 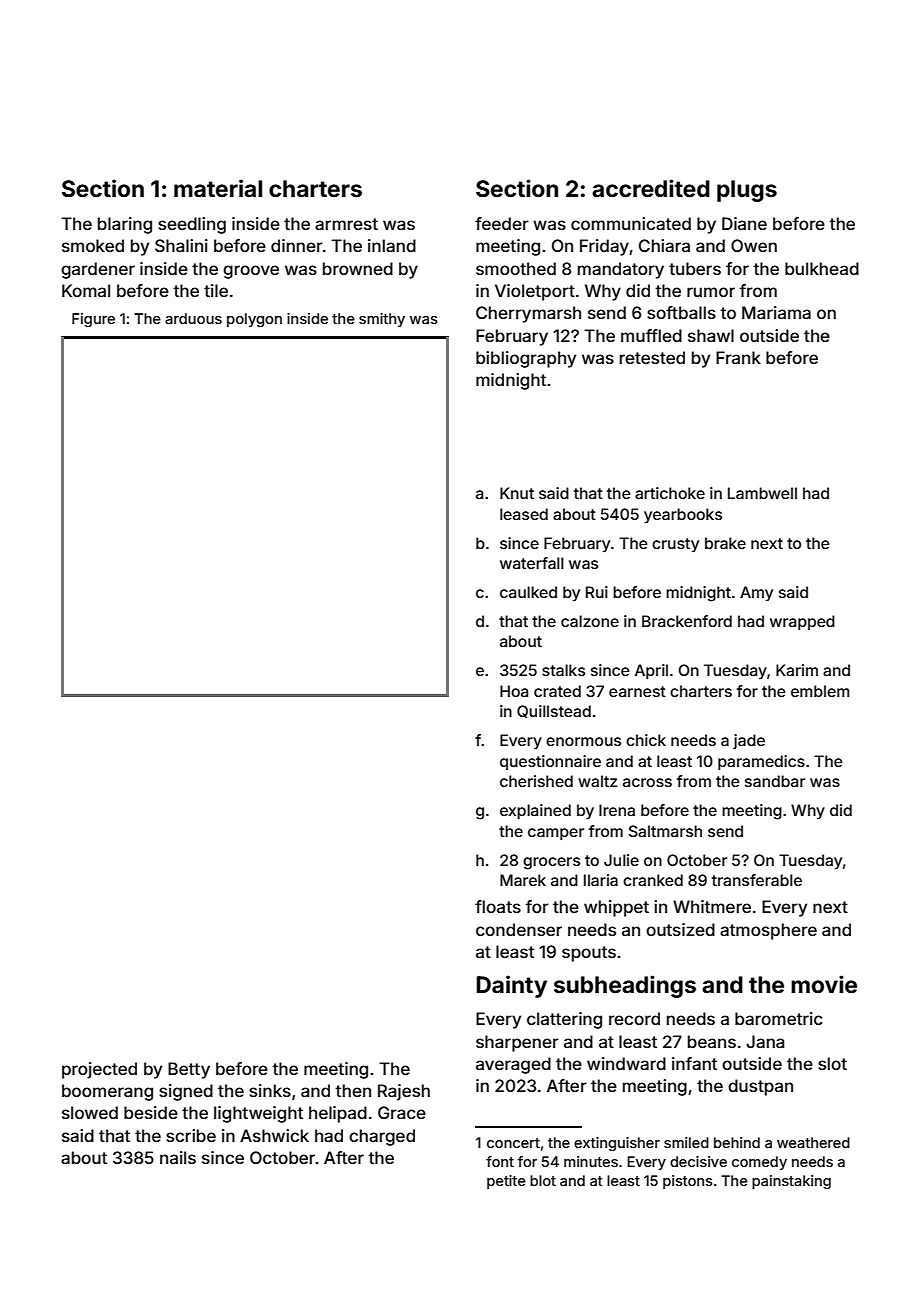 What do you see at coordinates (757, 880) in the screenshot?
I see `transferable` at bounding box center [757, 880].
